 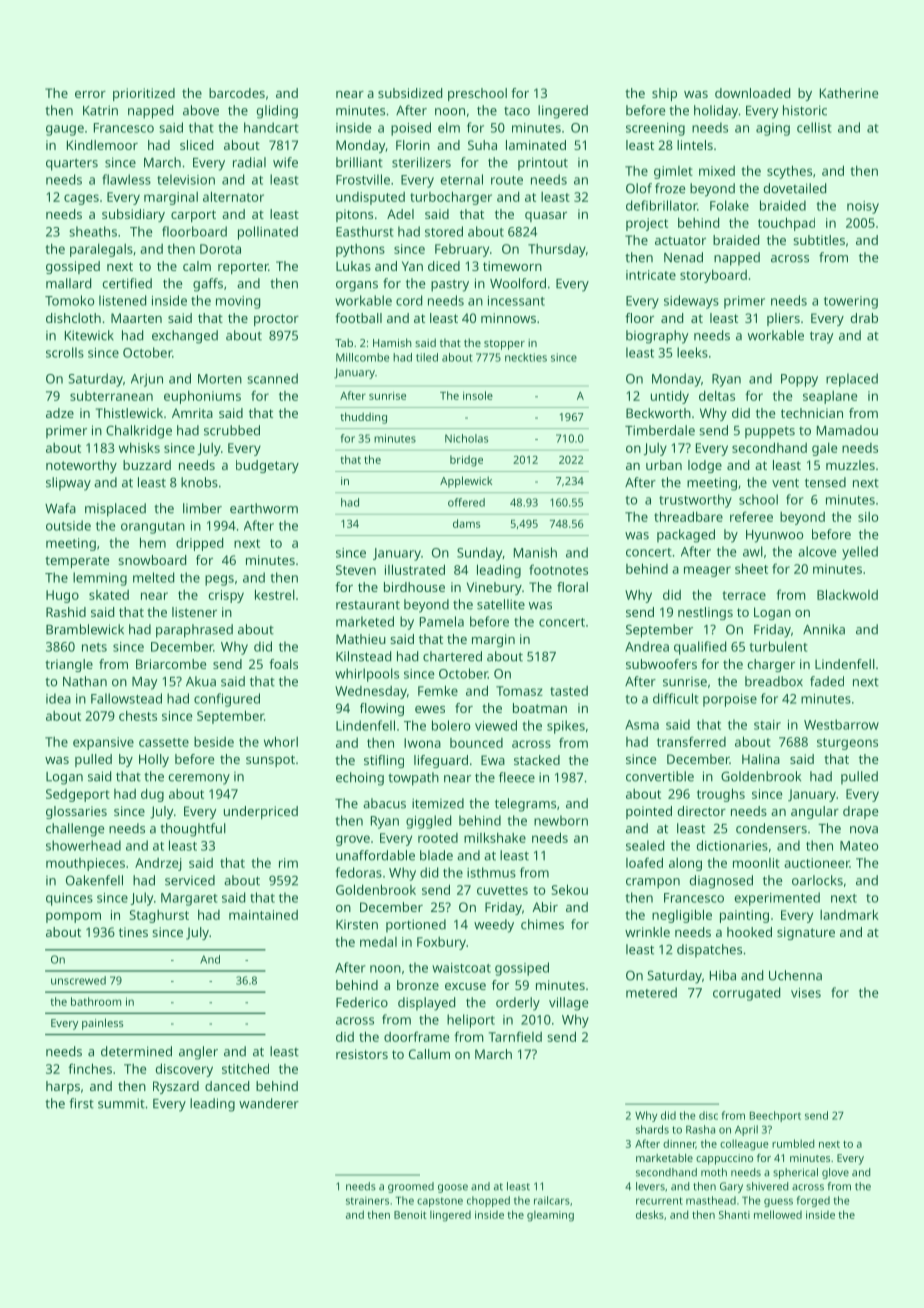 I want to click on noisy, so click(x=863, y=207).
